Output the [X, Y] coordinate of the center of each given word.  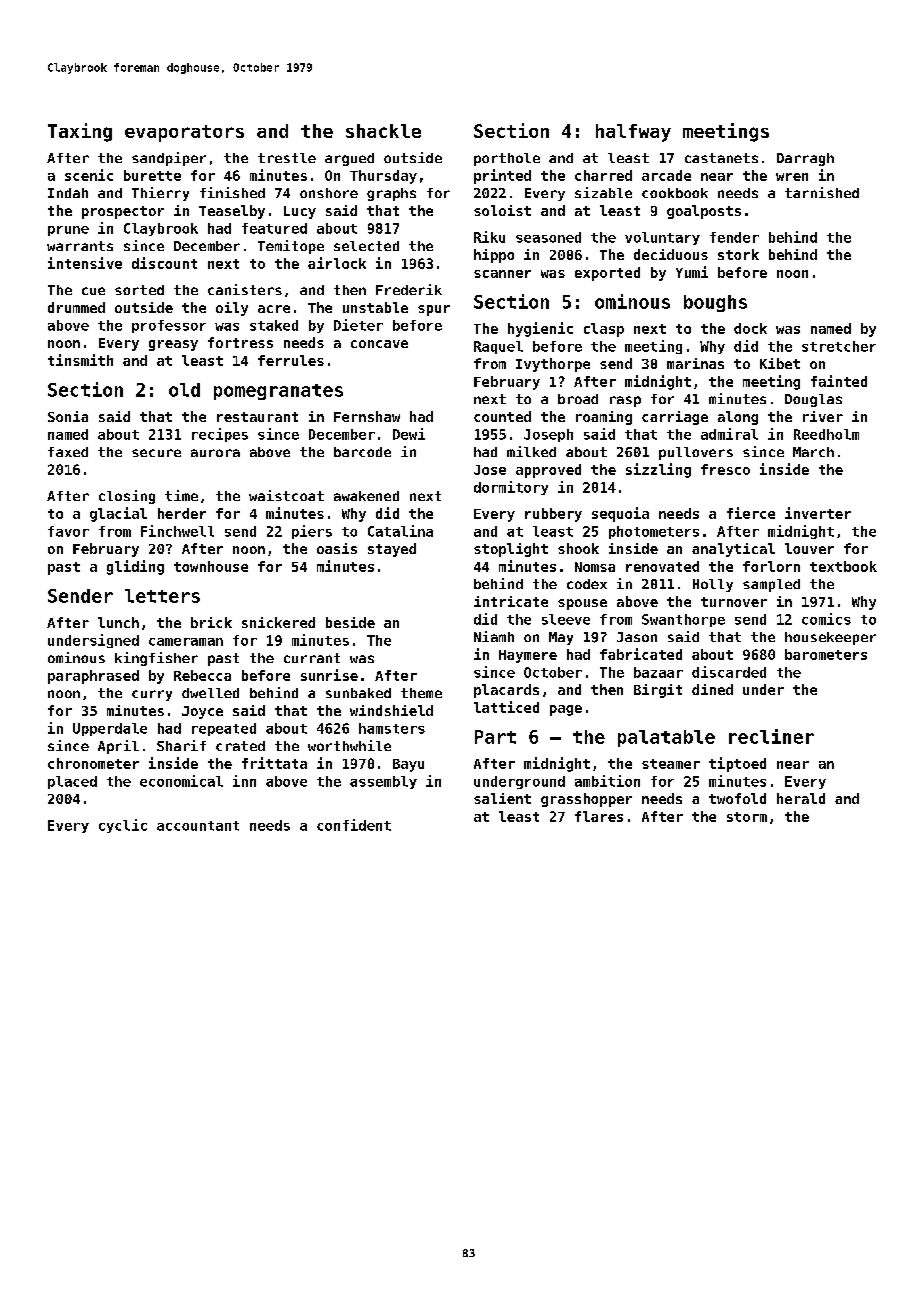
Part [495, 737]
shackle [383, 131]
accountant [198, 826]
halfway [633, 133]
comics [826, 619]
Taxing [80, 132]
